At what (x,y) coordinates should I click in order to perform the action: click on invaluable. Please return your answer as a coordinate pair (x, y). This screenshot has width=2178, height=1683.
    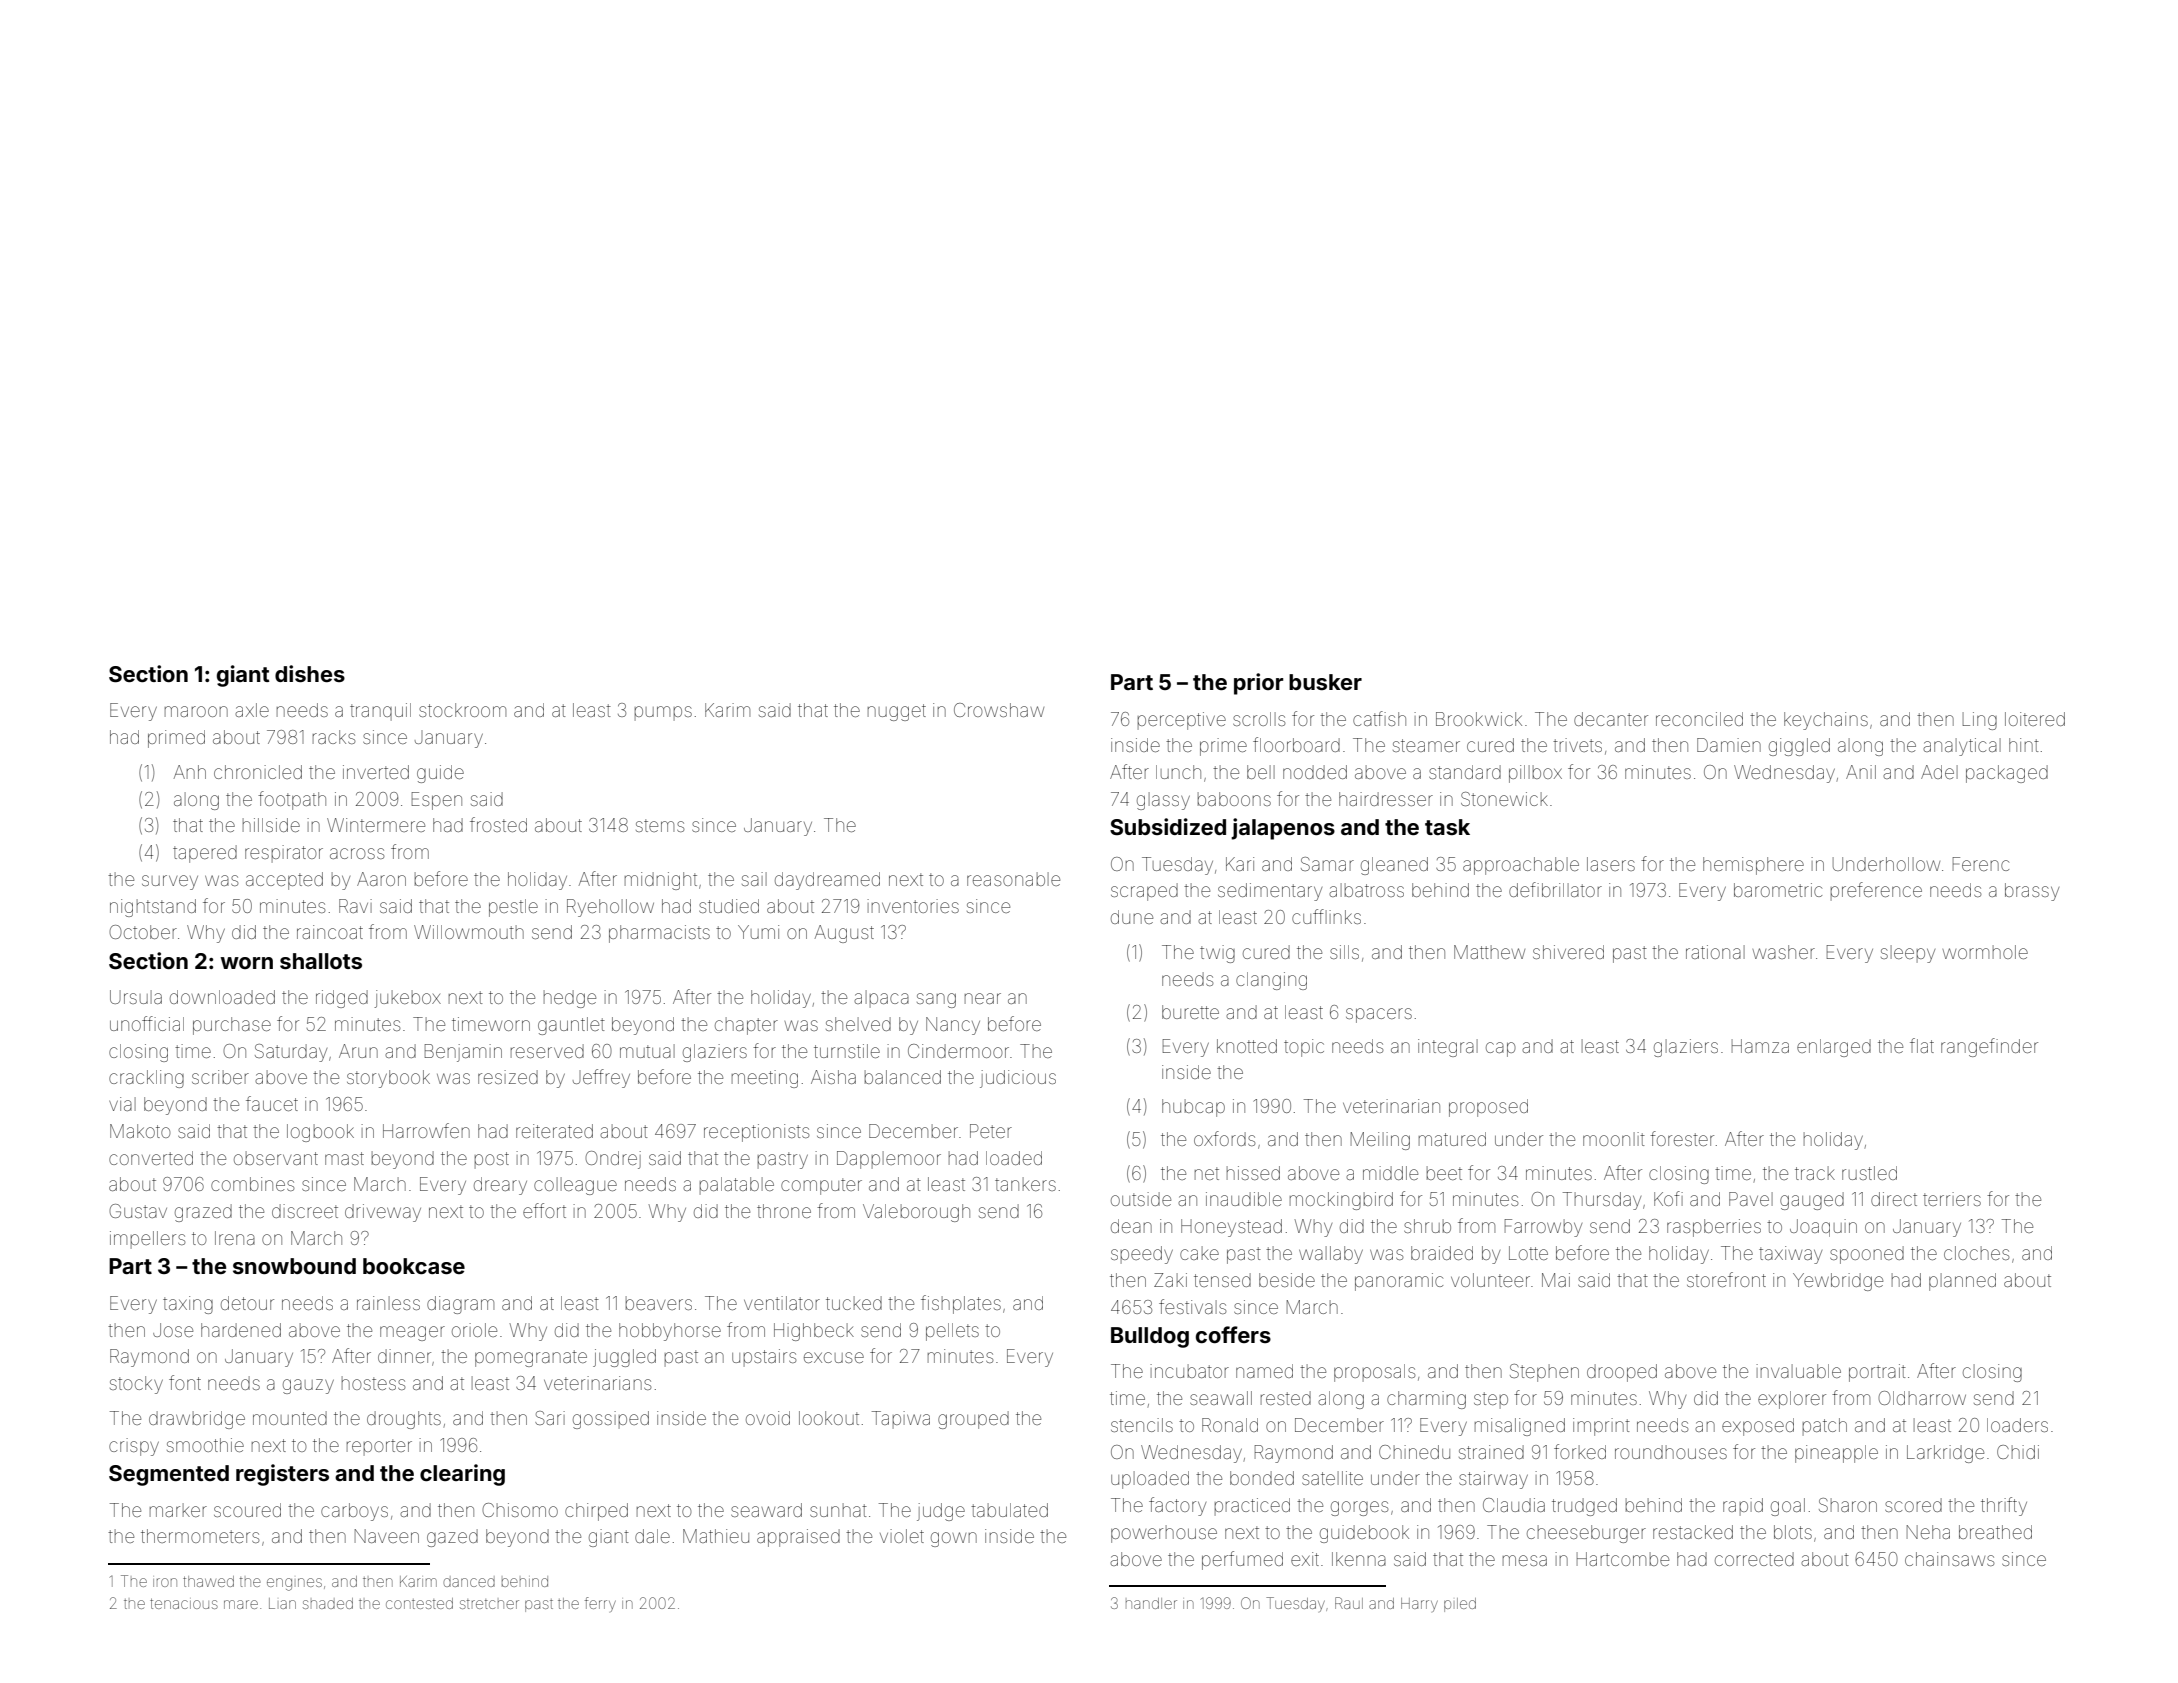
    Looking at the image, I should click on (1798, 1371).
